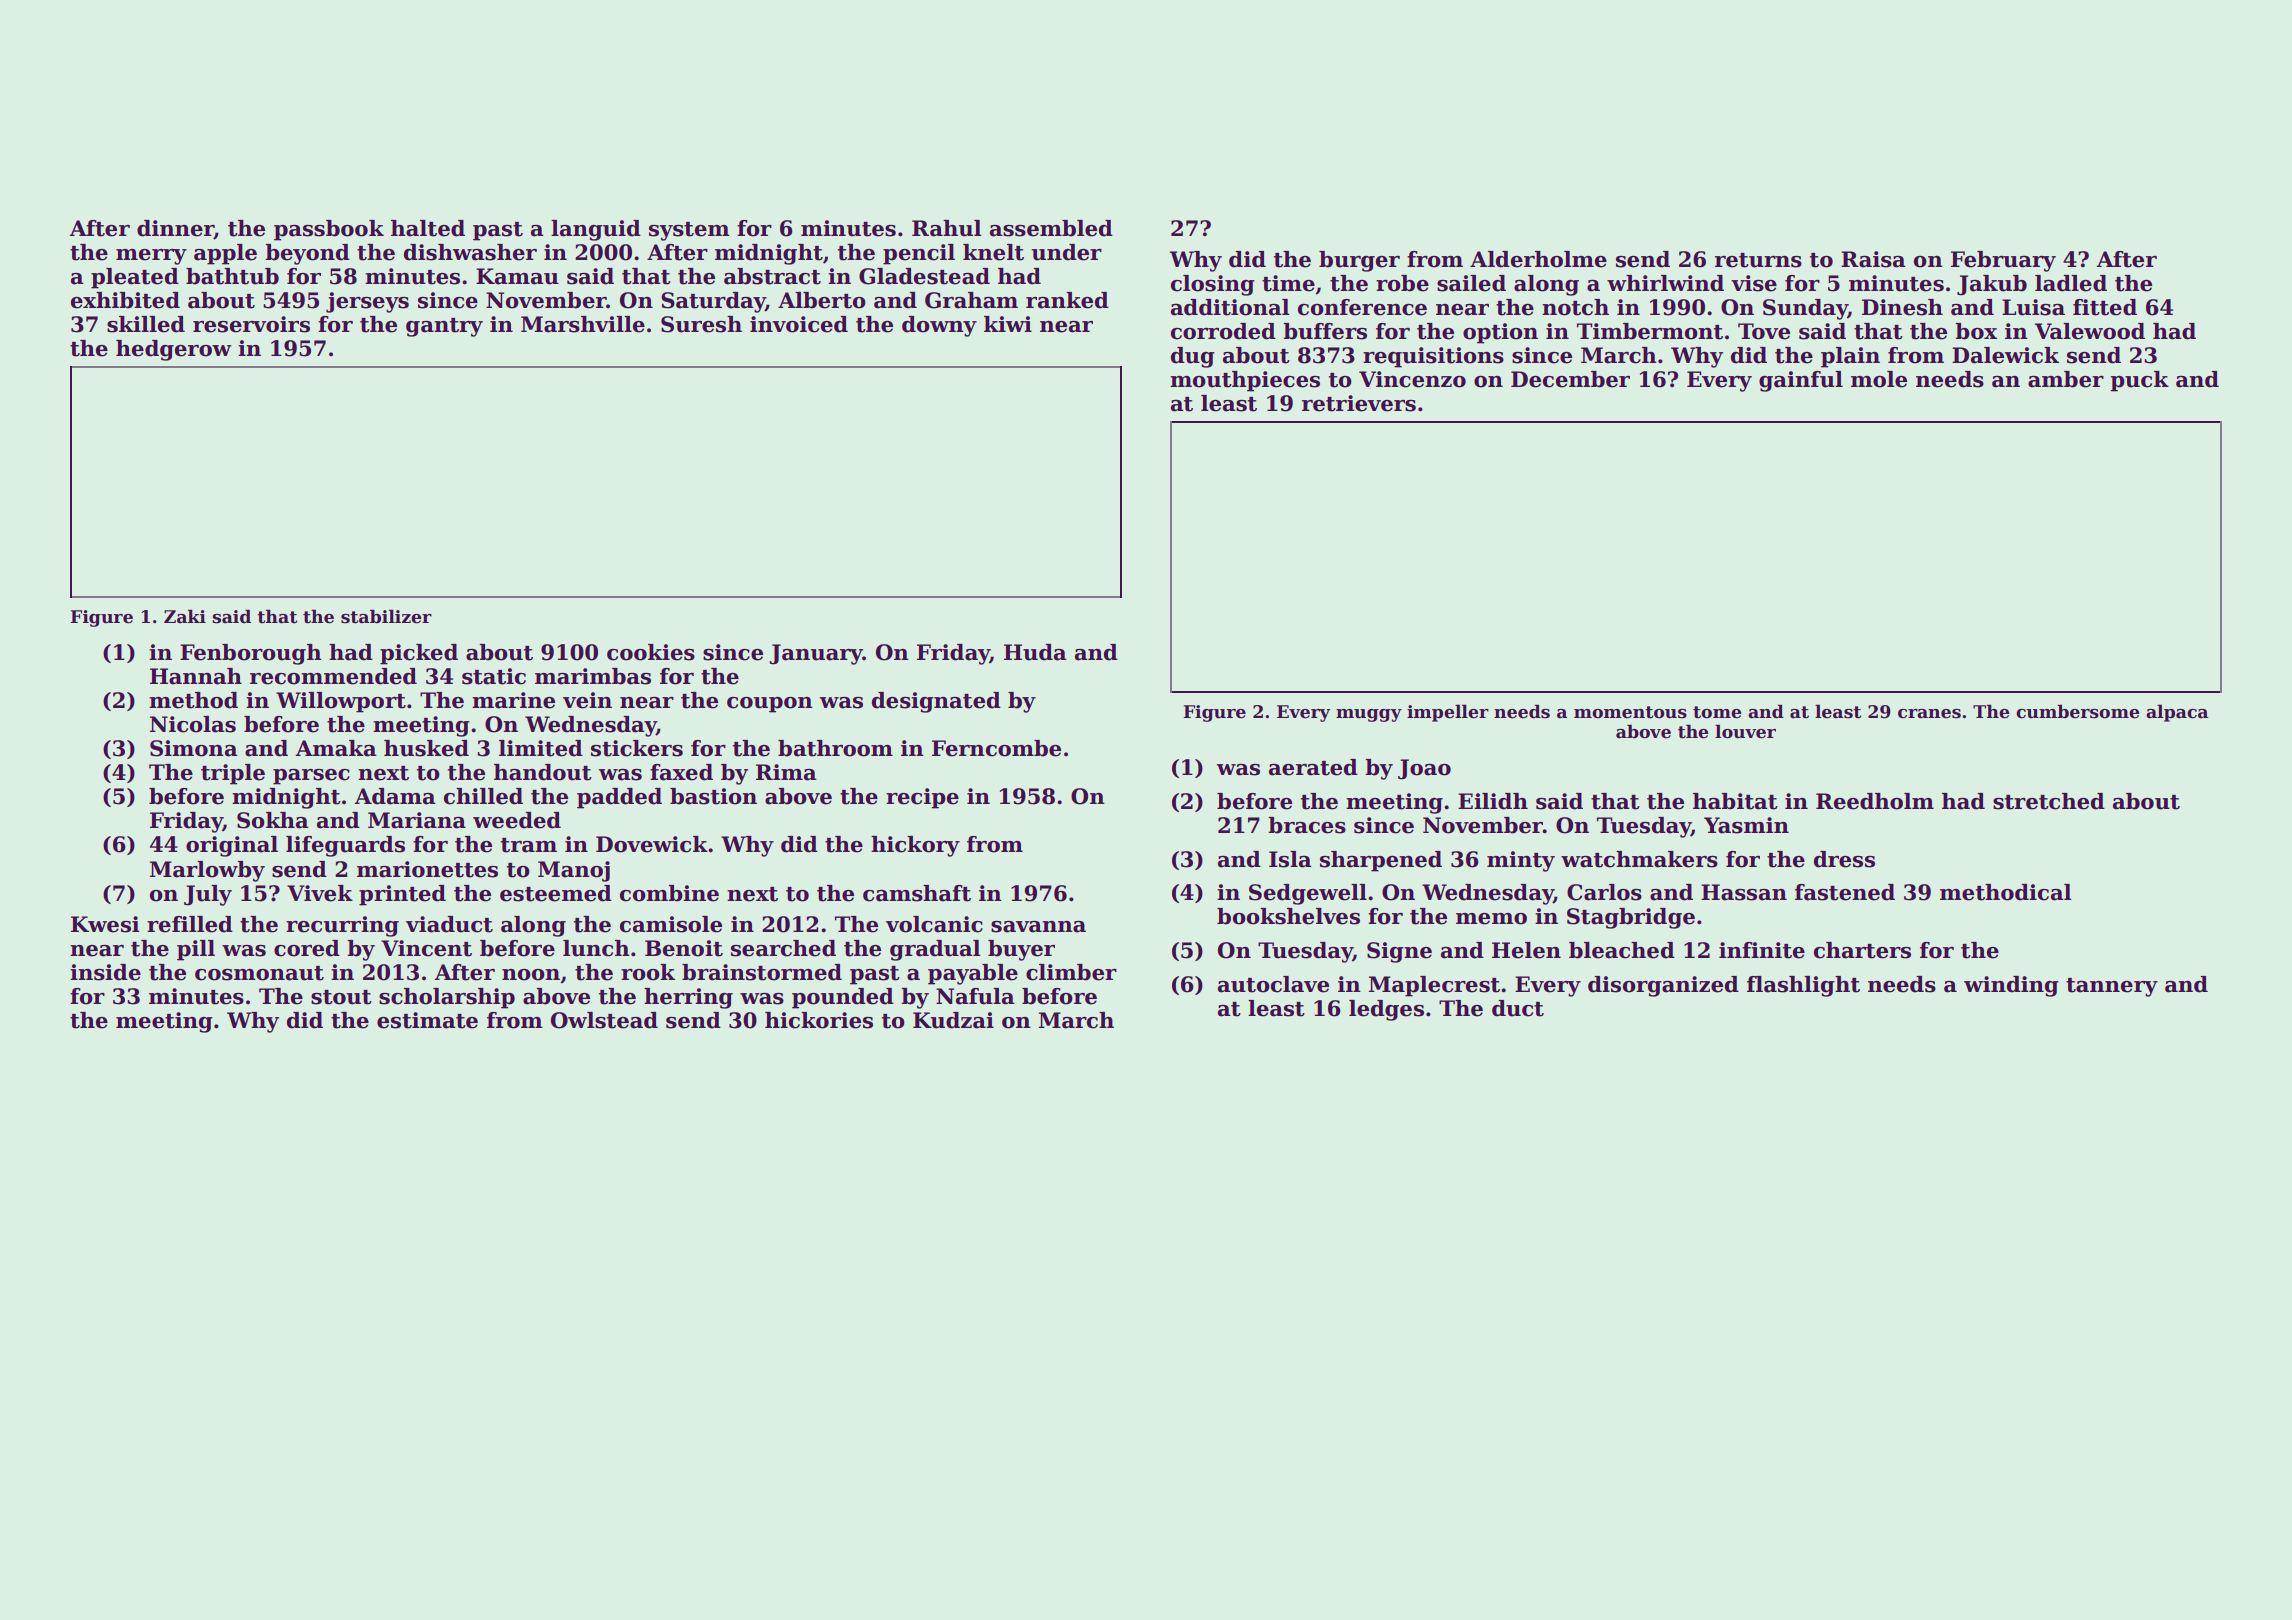  What do you see at coordinates (1538, 259) in the image?
I see `Alderholme` at bounding box center [1538, 259].
